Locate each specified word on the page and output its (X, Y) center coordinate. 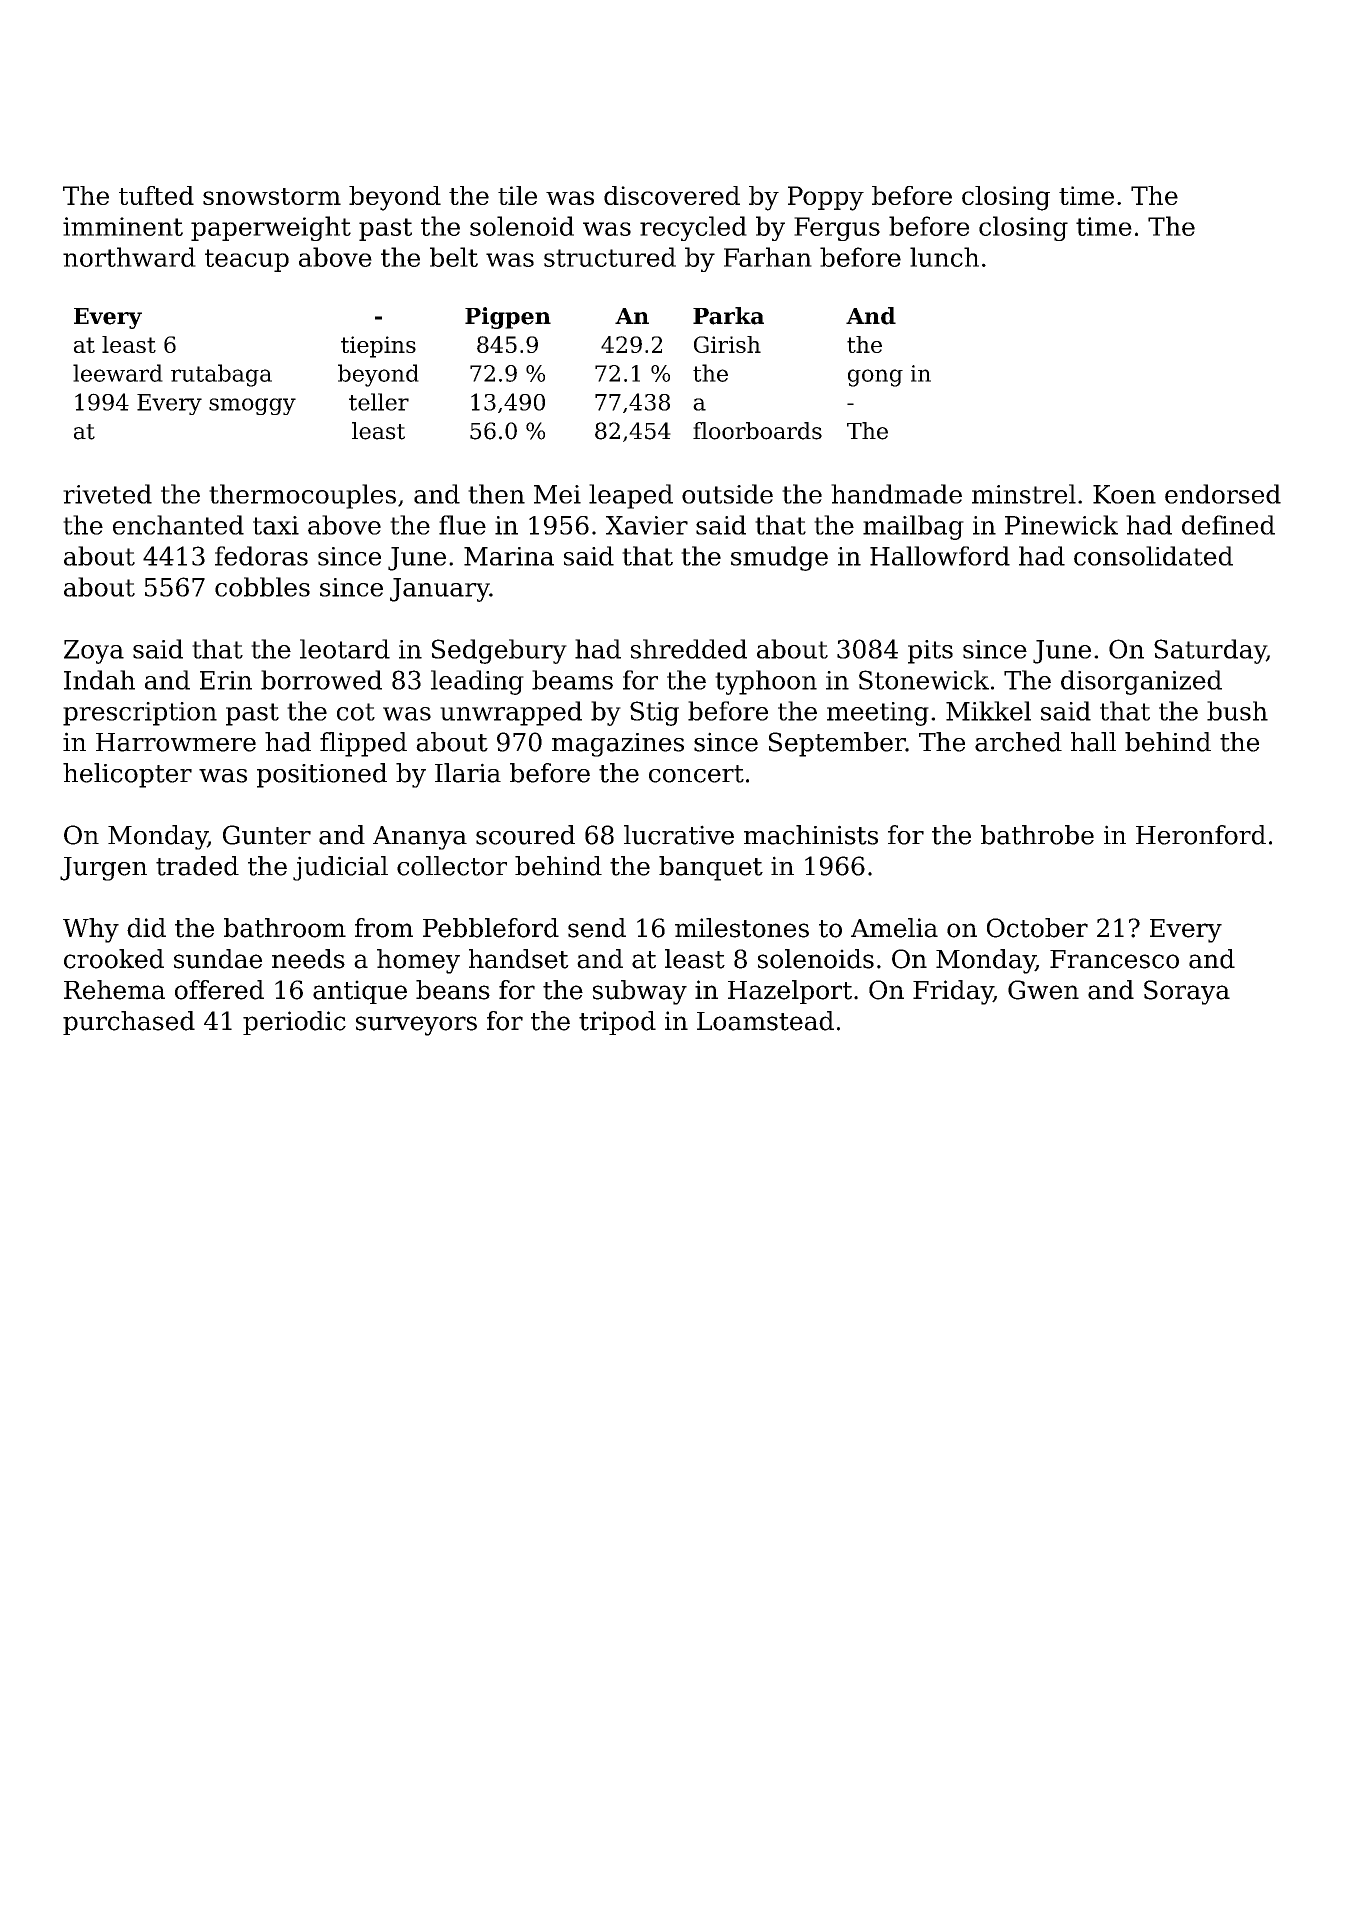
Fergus (837, 229)
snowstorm (272, 196)
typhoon (766, 682)
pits (930, 652)
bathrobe (1037, 835)
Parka (728, 316)
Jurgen (103, 869)
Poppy (826, 198)
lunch (944, 257)
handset (519, 959)
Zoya (94, 652)
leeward (118, 373)
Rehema (114, 990)
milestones (742, 928)
